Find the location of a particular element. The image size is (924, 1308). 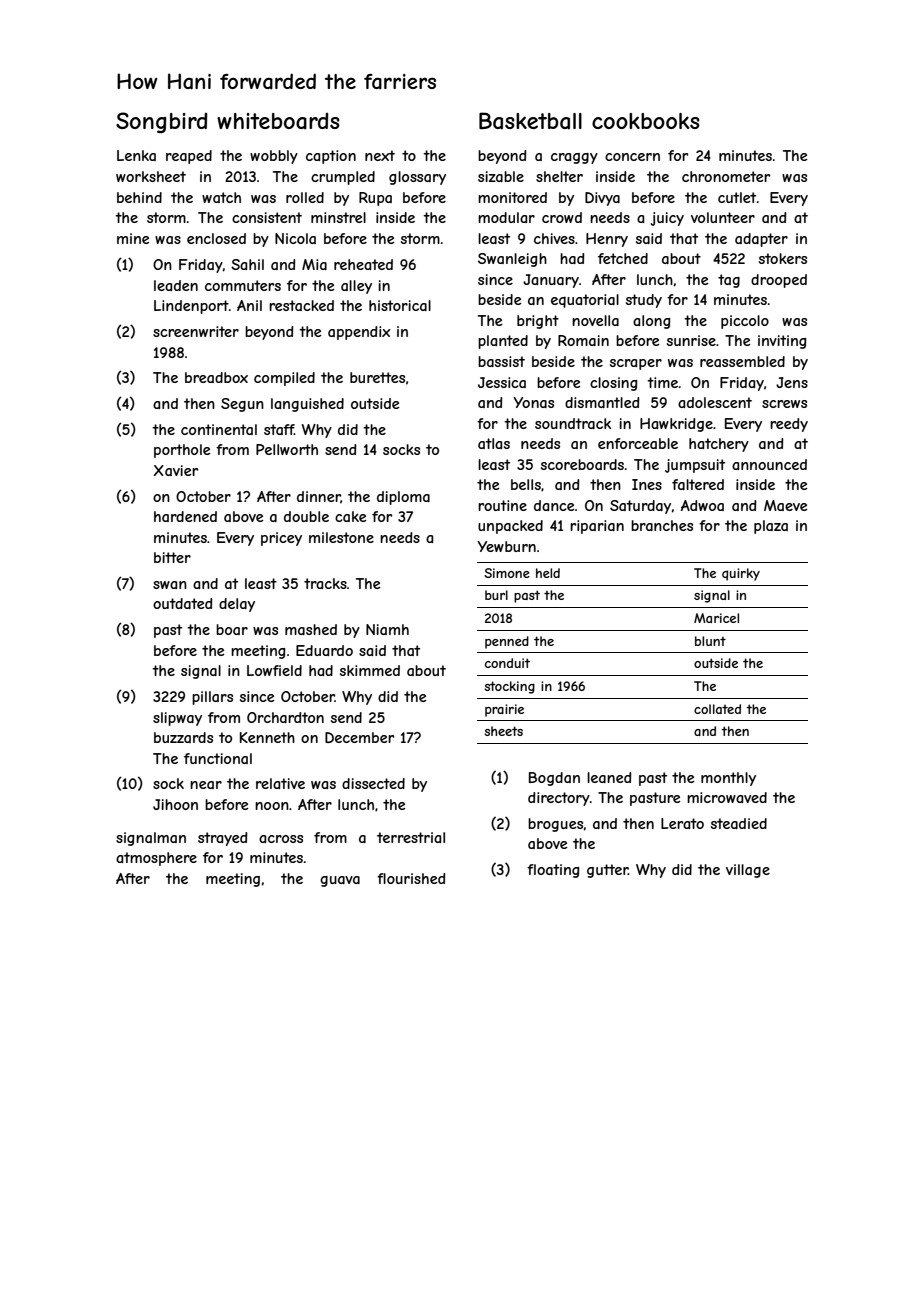

atmosphere is located at coordinates (156, 859).
